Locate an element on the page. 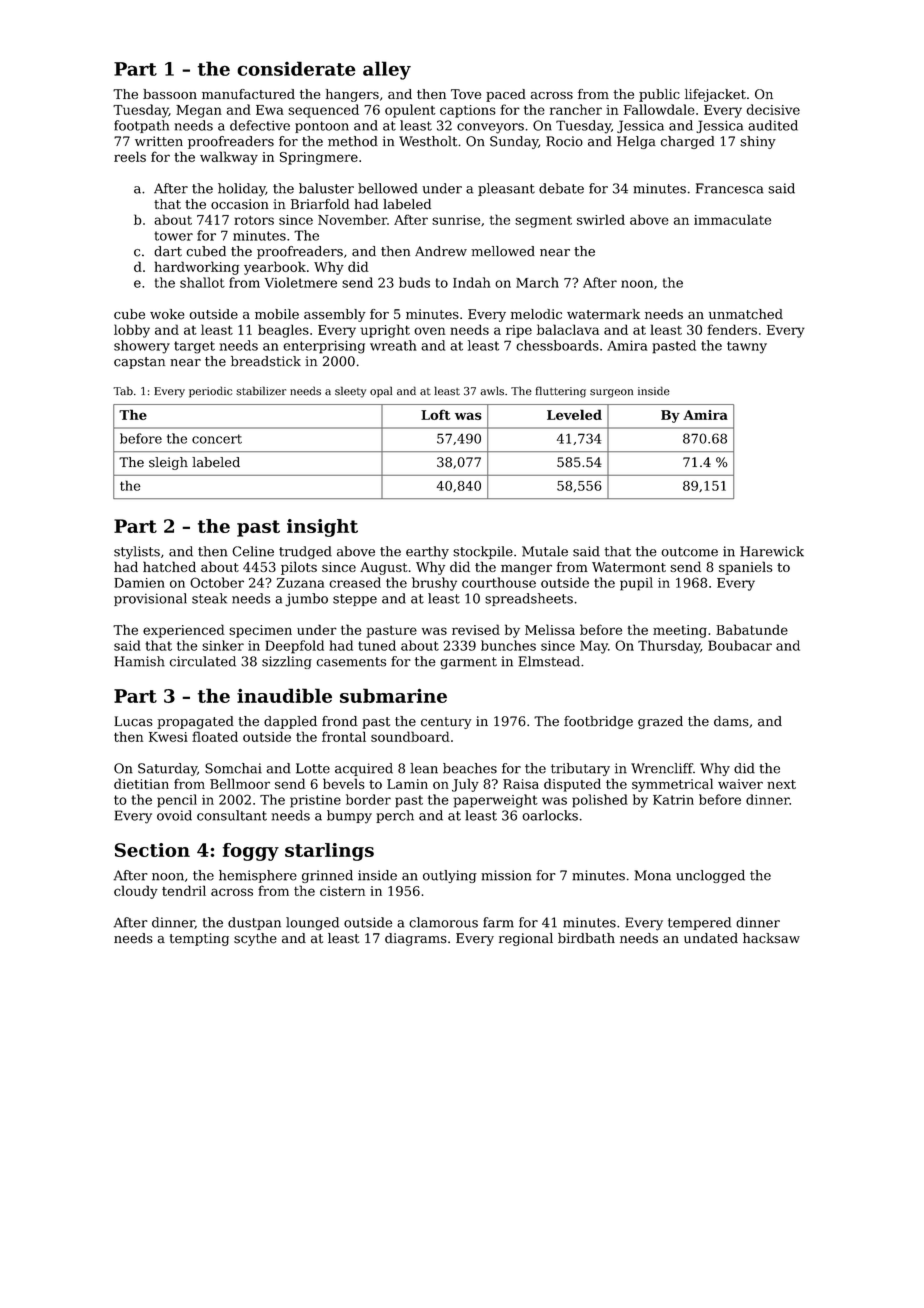 The image size is (924, 1308). outcome is located at coordinates (689, 552).
